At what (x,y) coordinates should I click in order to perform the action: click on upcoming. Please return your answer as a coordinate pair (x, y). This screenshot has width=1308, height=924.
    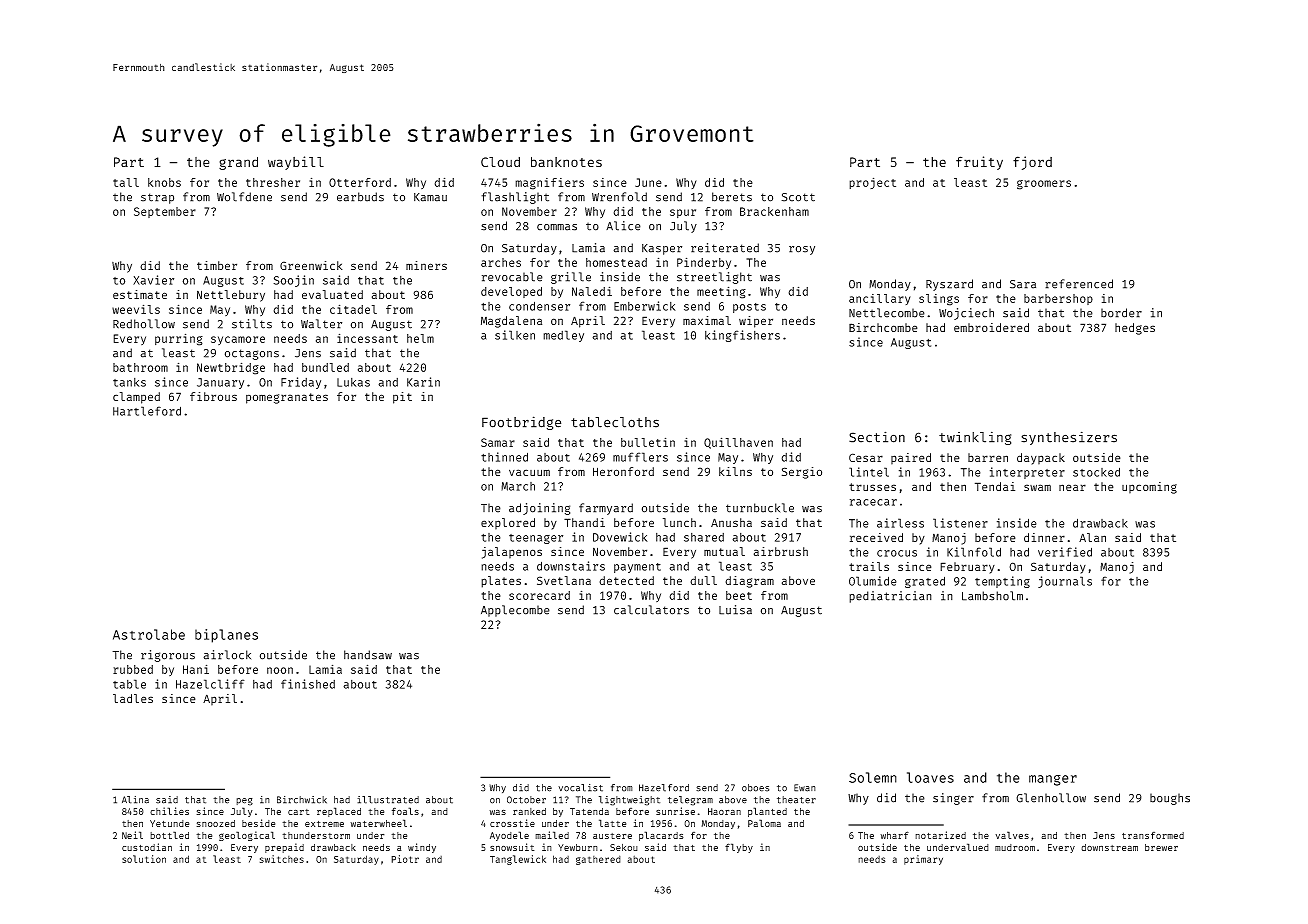
    Looking at the image, I should click on (1149, 488).
